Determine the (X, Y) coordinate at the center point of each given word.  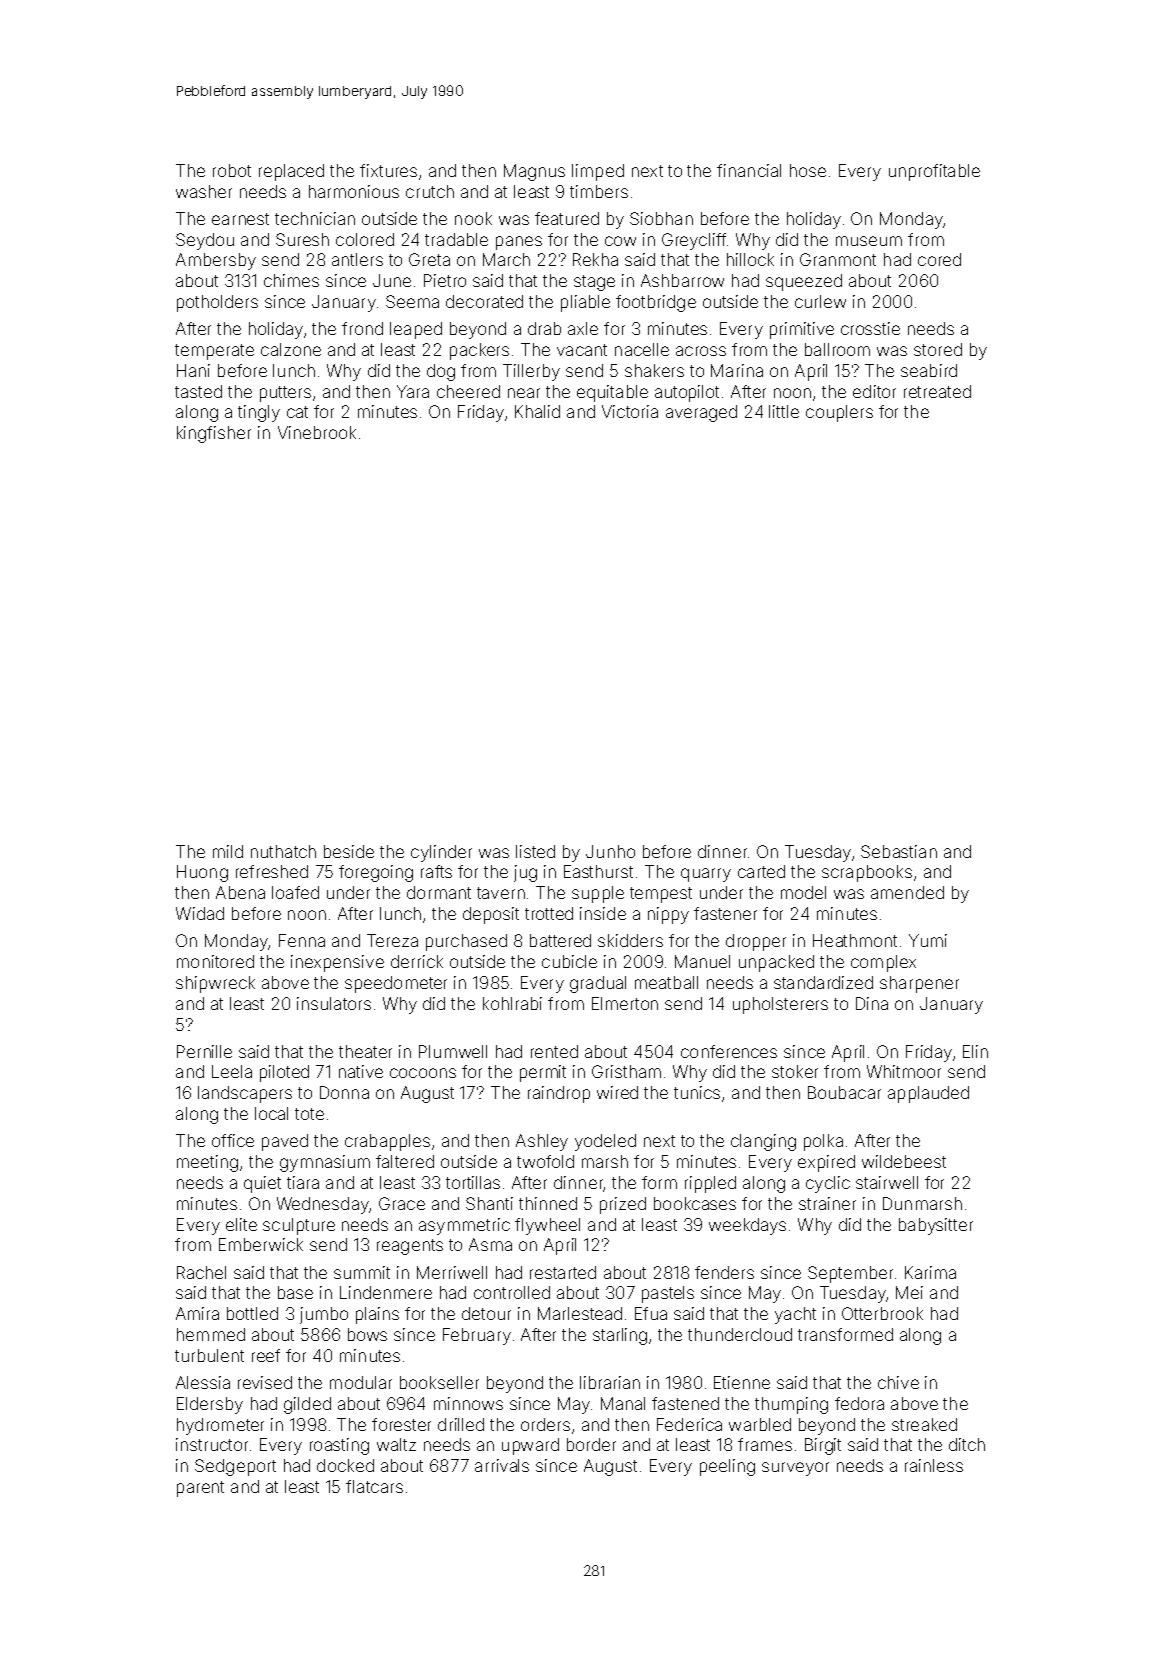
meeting (207, 1163)
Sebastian (899, 851)
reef (266, 1355)
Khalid (537, 411)
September (850, 1274)
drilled (461, 1424)
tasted (198, 391)
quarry (706, 875)
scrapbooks (867, 873)
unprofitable (934, 172)
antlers (357, 259)
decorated (484, 301)
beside (349, 851)
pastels (668, 1294)
